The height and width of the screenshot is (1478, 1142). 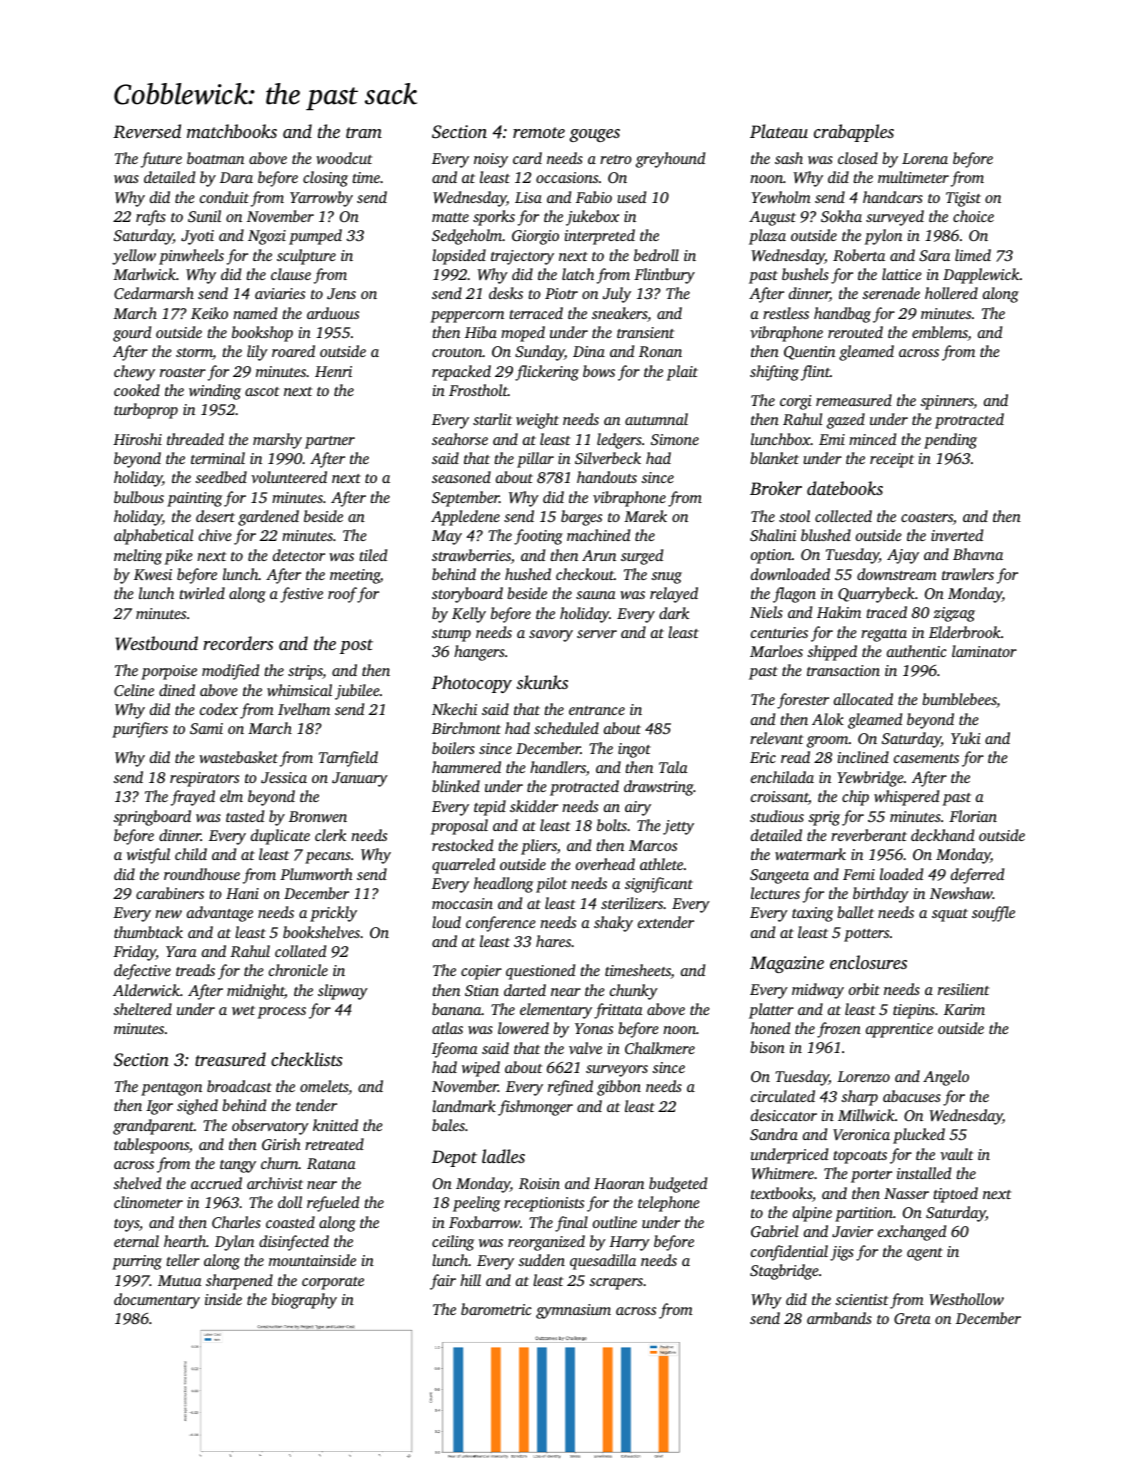 What do you see at coordinates (854, 133) in the screenshot?
I see `crabapples` at bounding box center [854, 133].
